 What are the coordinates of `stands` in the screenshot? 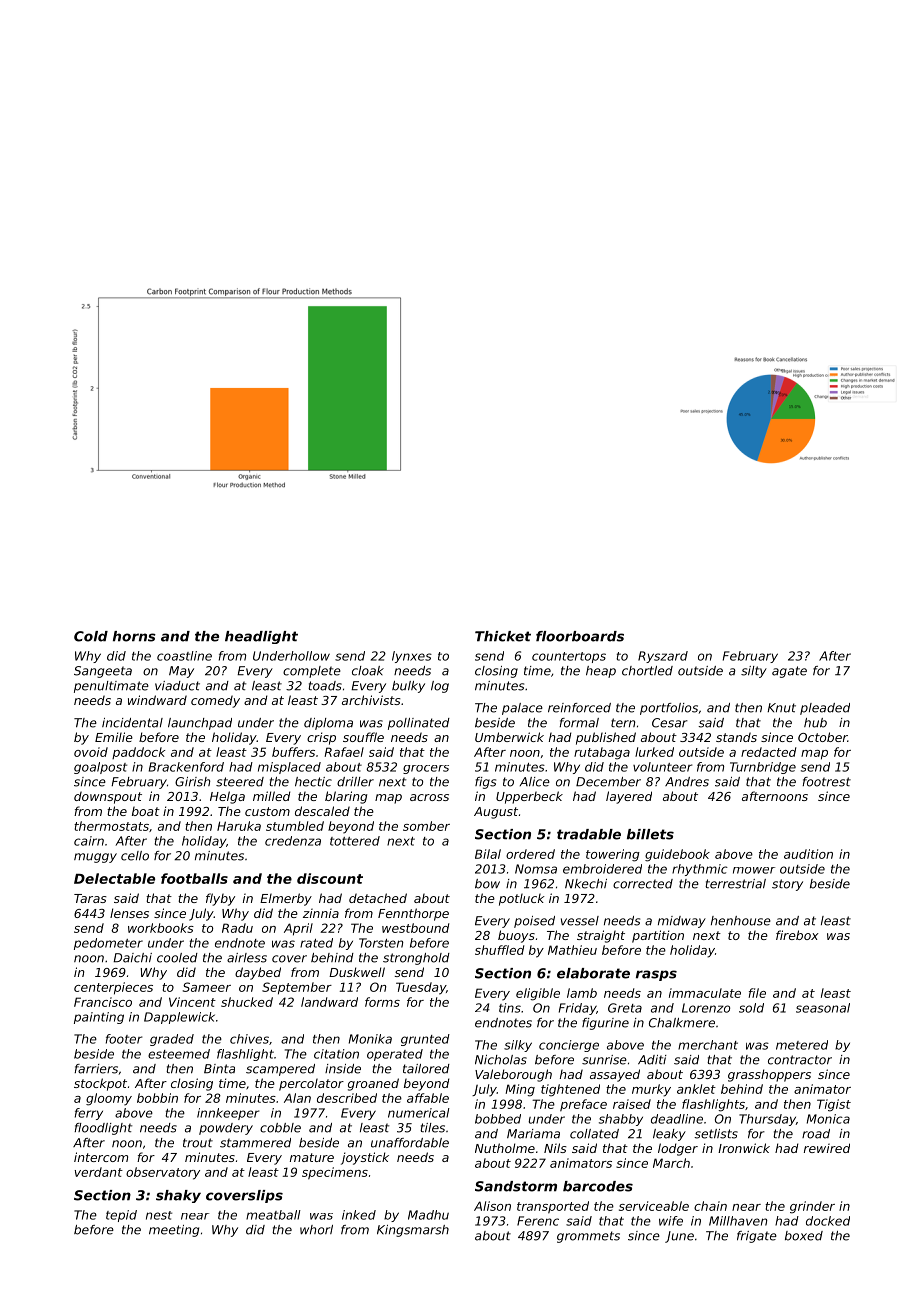 It's located at (736, 737).
